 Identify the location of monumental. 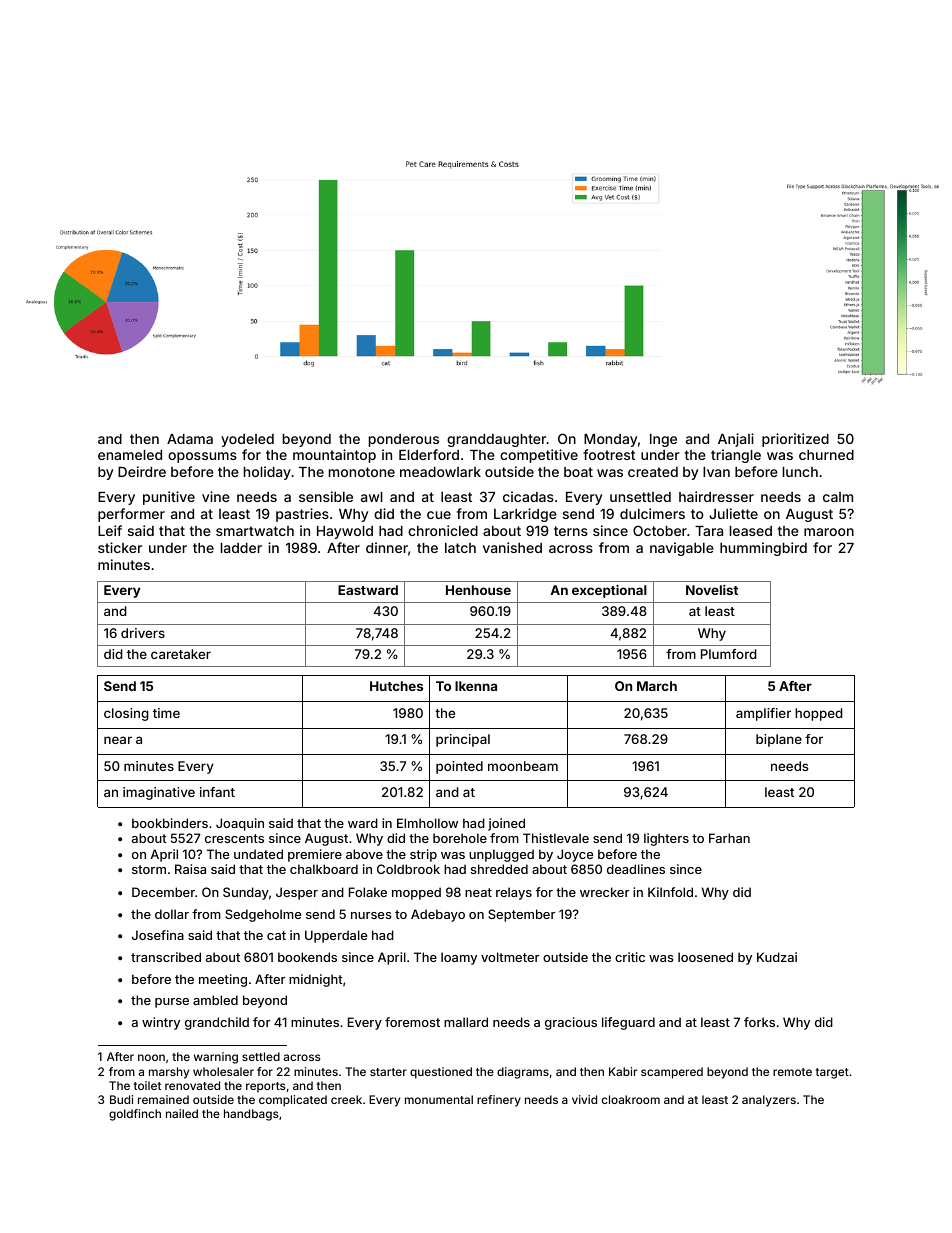
(439, 1099).
